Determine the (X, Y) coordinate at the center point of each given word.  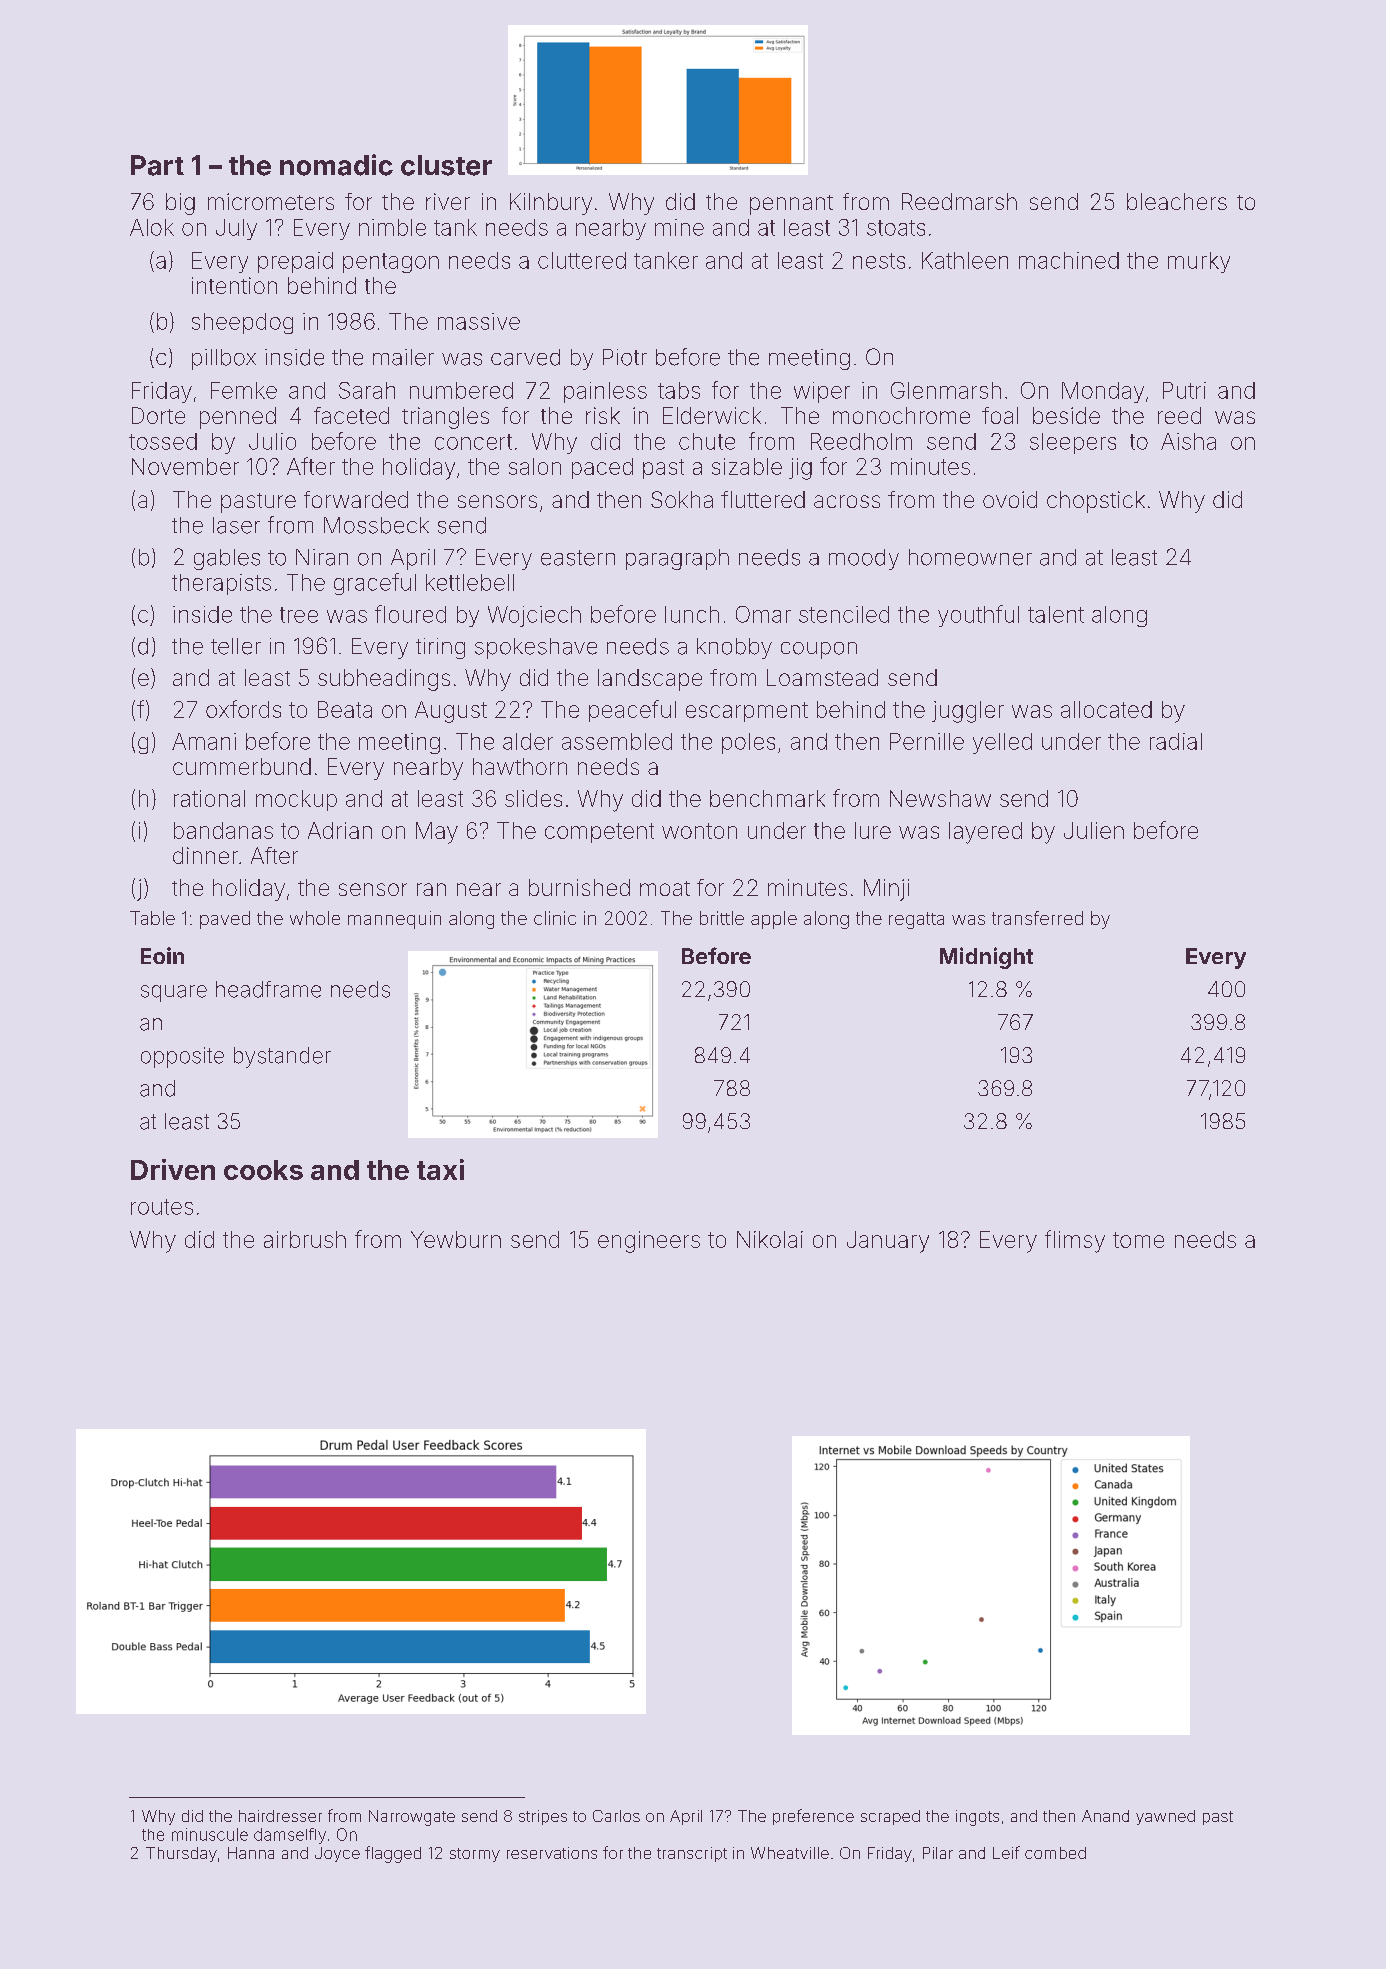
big (180, 204)
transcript (692, 1854)
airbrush (305, 1239)
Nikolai (770, 1239)
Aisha (1188, 441)
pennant (791, 205)
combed (1055, 1853)
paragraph (677, 559)
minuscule (210, 1834)
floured (410, 614)
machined (1069, 260)
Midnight (986, 958)
